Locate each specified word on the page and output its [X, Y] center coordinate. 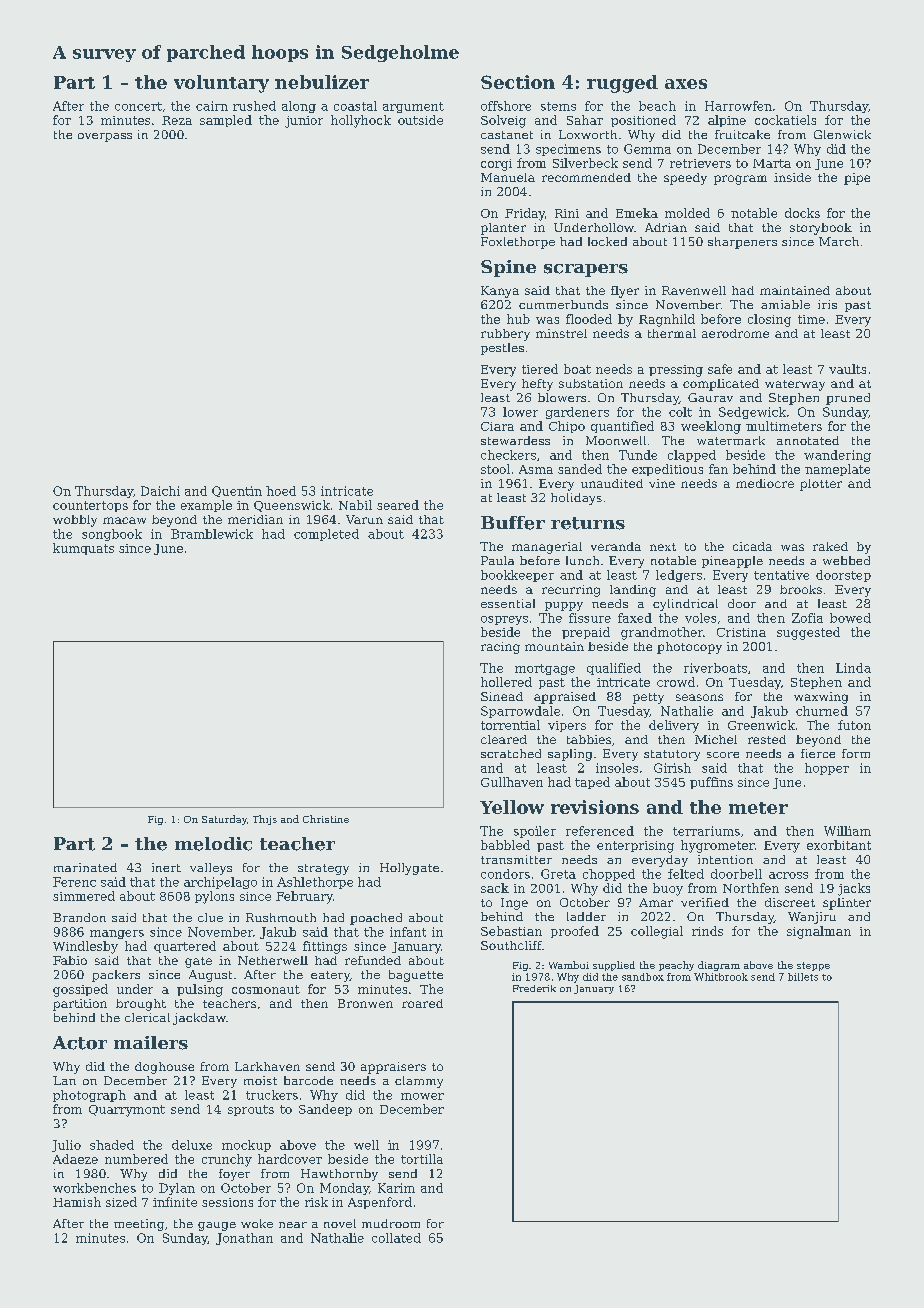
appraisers [393, 1068]
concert [138, 106]
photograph [89, 1096]
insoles [617, 768]
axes [686, 84]
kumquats [83, 549]
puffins [711, 783]
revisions [595, 807]
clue [210, 917]
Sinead [502, 696]
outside [420, 120]
